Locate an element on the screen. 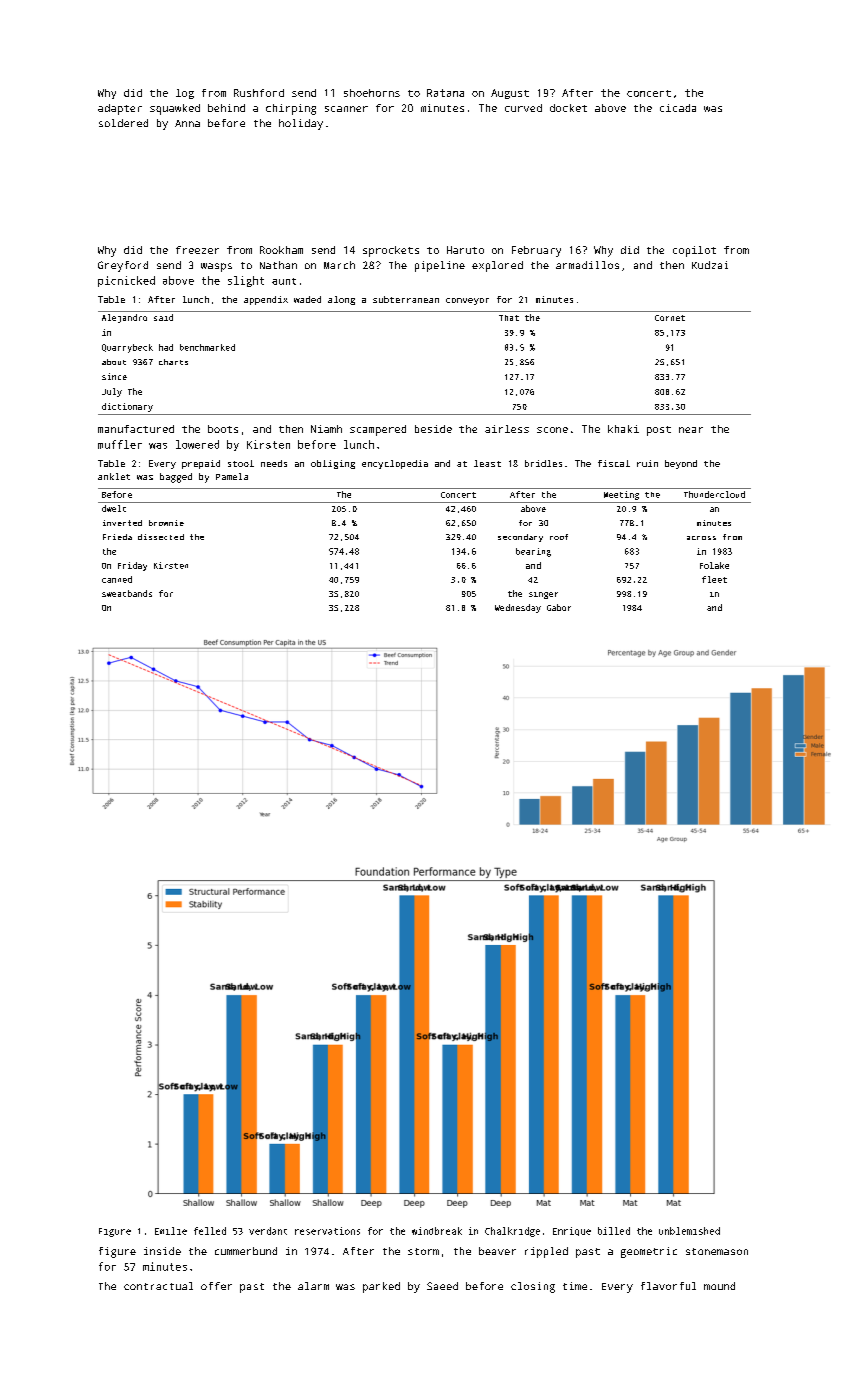  copilot is located at coordinates (694, 251).
